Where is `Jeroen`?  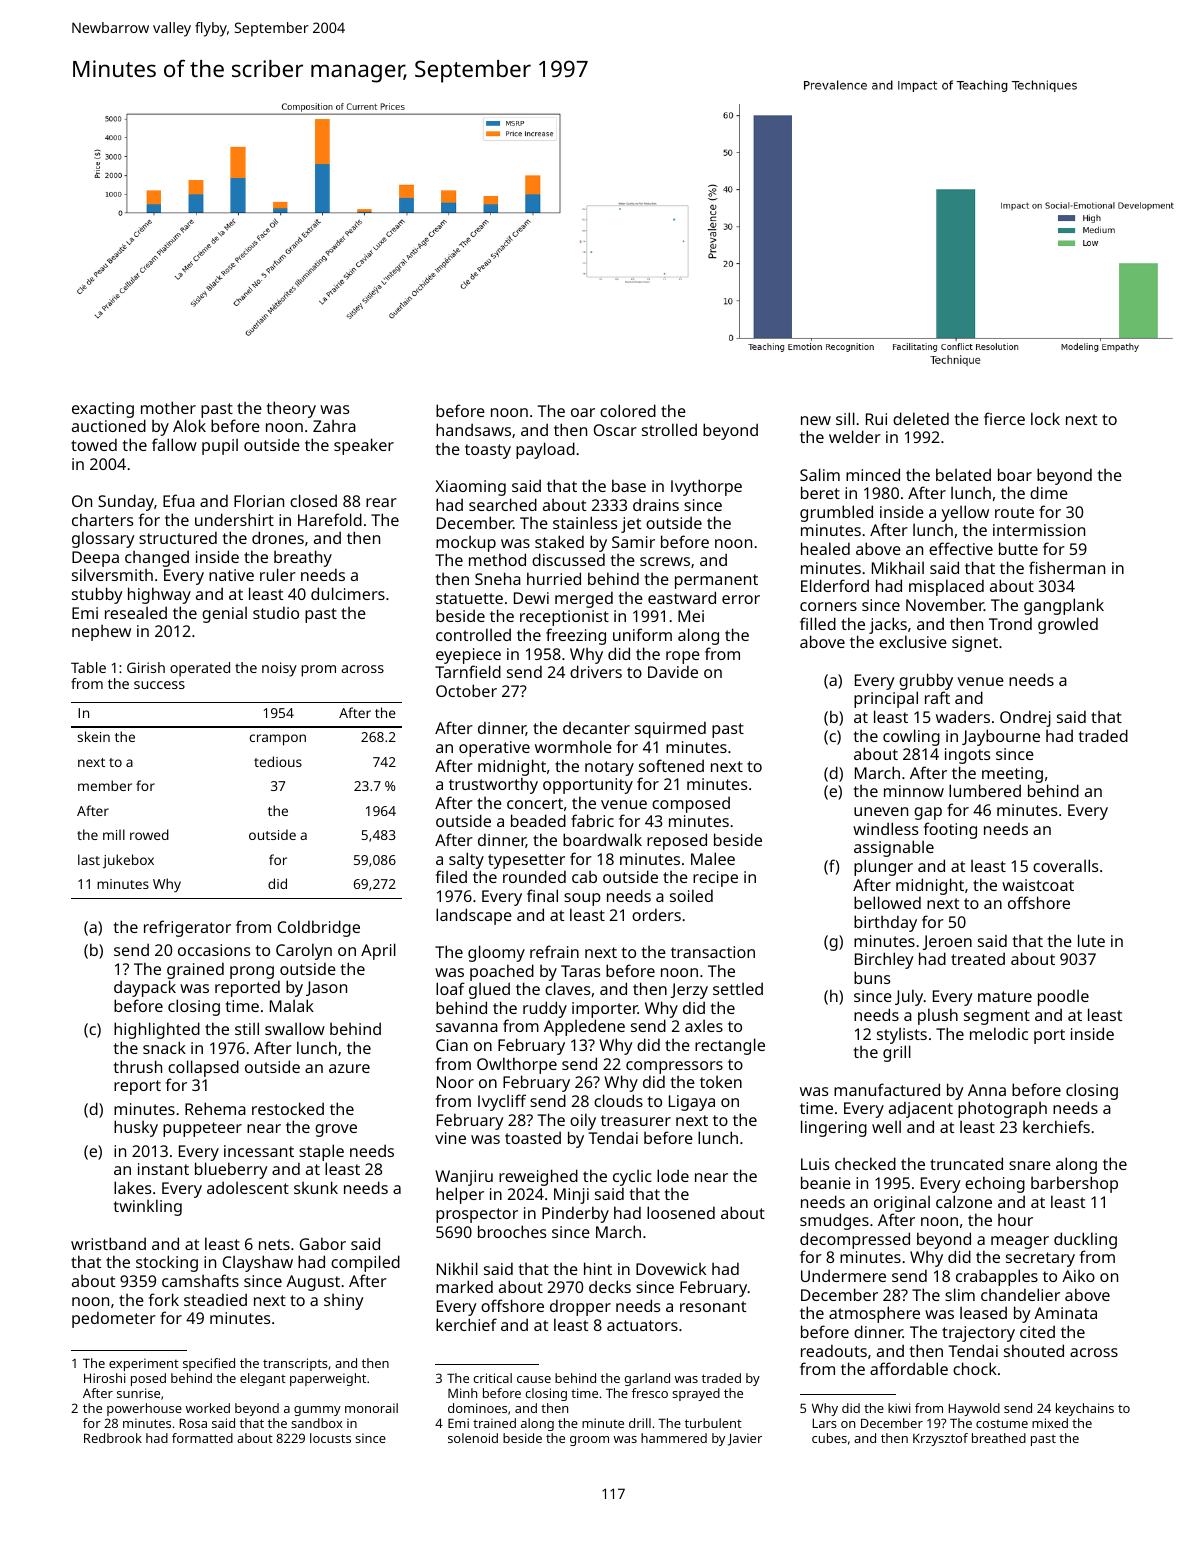
Jeroen is located at coordinates (947, 942).
